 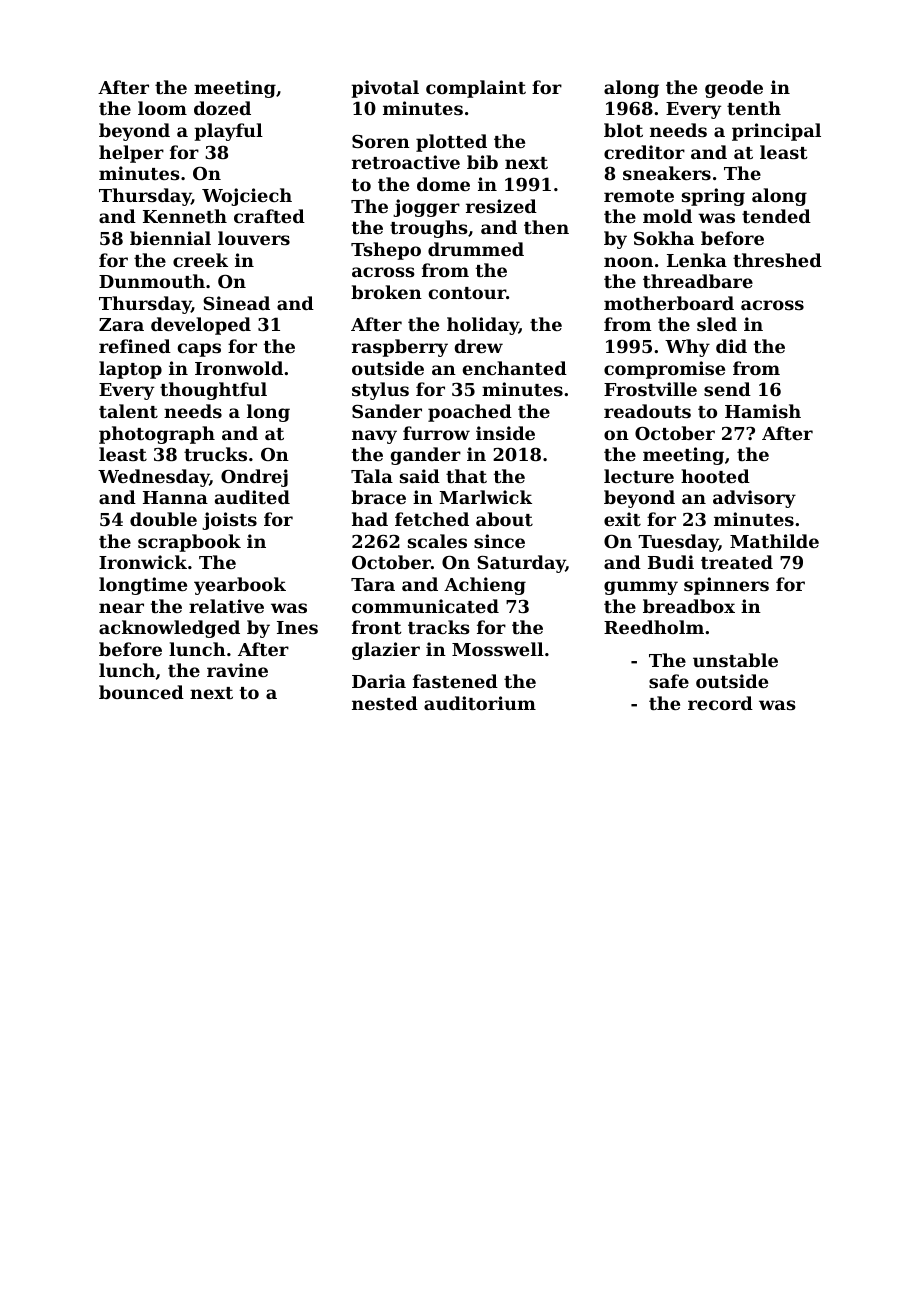 What do you see at coordinates (467, 293) in the page?
I see `contour` at bounding box center [467, 293].
